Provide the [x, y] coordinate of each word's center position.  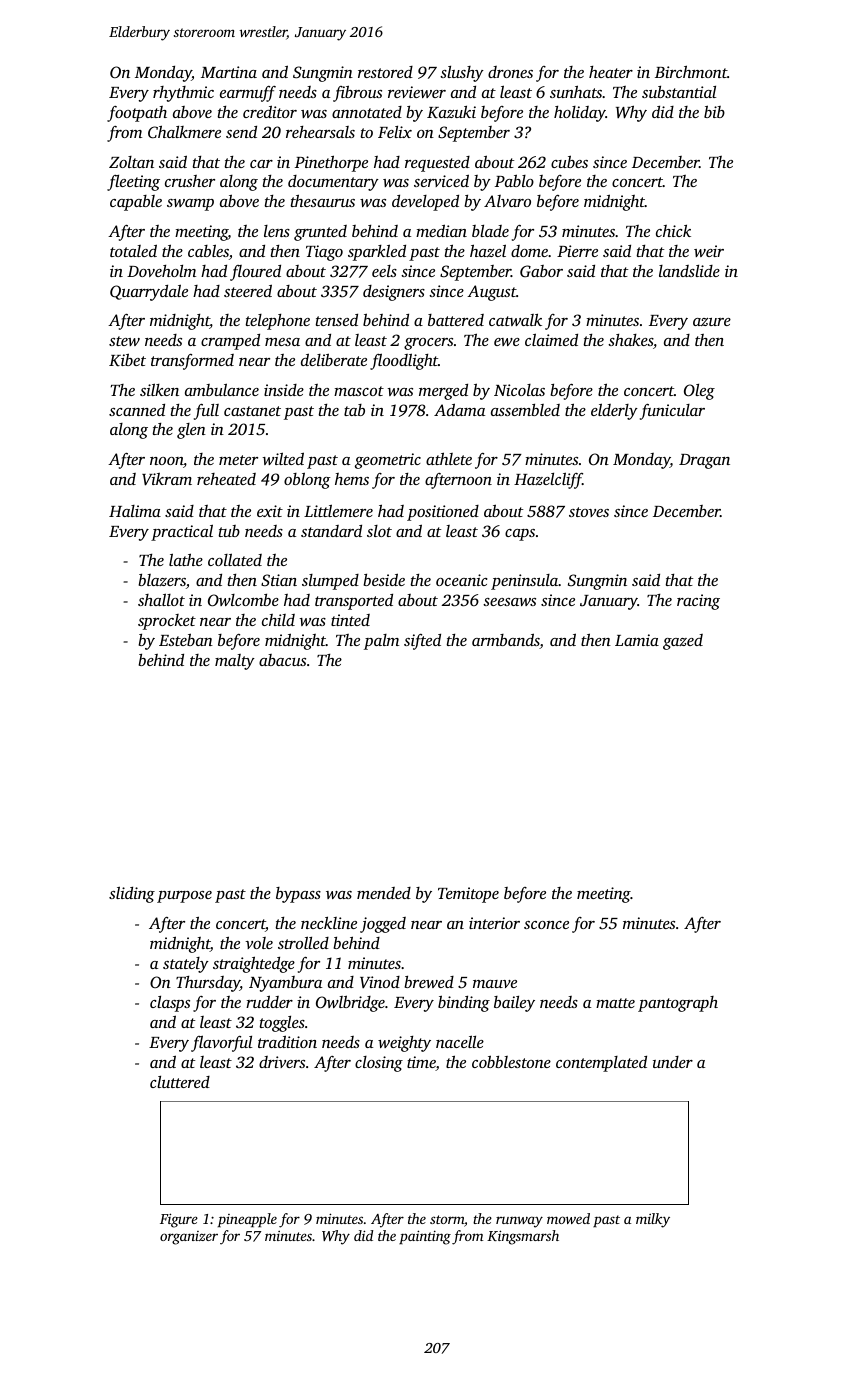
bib [714, 111]
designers [394, 293]
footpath [137, 114]
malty [235, 662]
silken [159, 389]
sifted [422, 642]
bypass [298, 895]
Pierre [577, 251]
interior [494, 923]
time [421, 1063]
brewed [429, 982]
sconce [546, 925]
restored [385, 72]
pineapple [247, 1220]
